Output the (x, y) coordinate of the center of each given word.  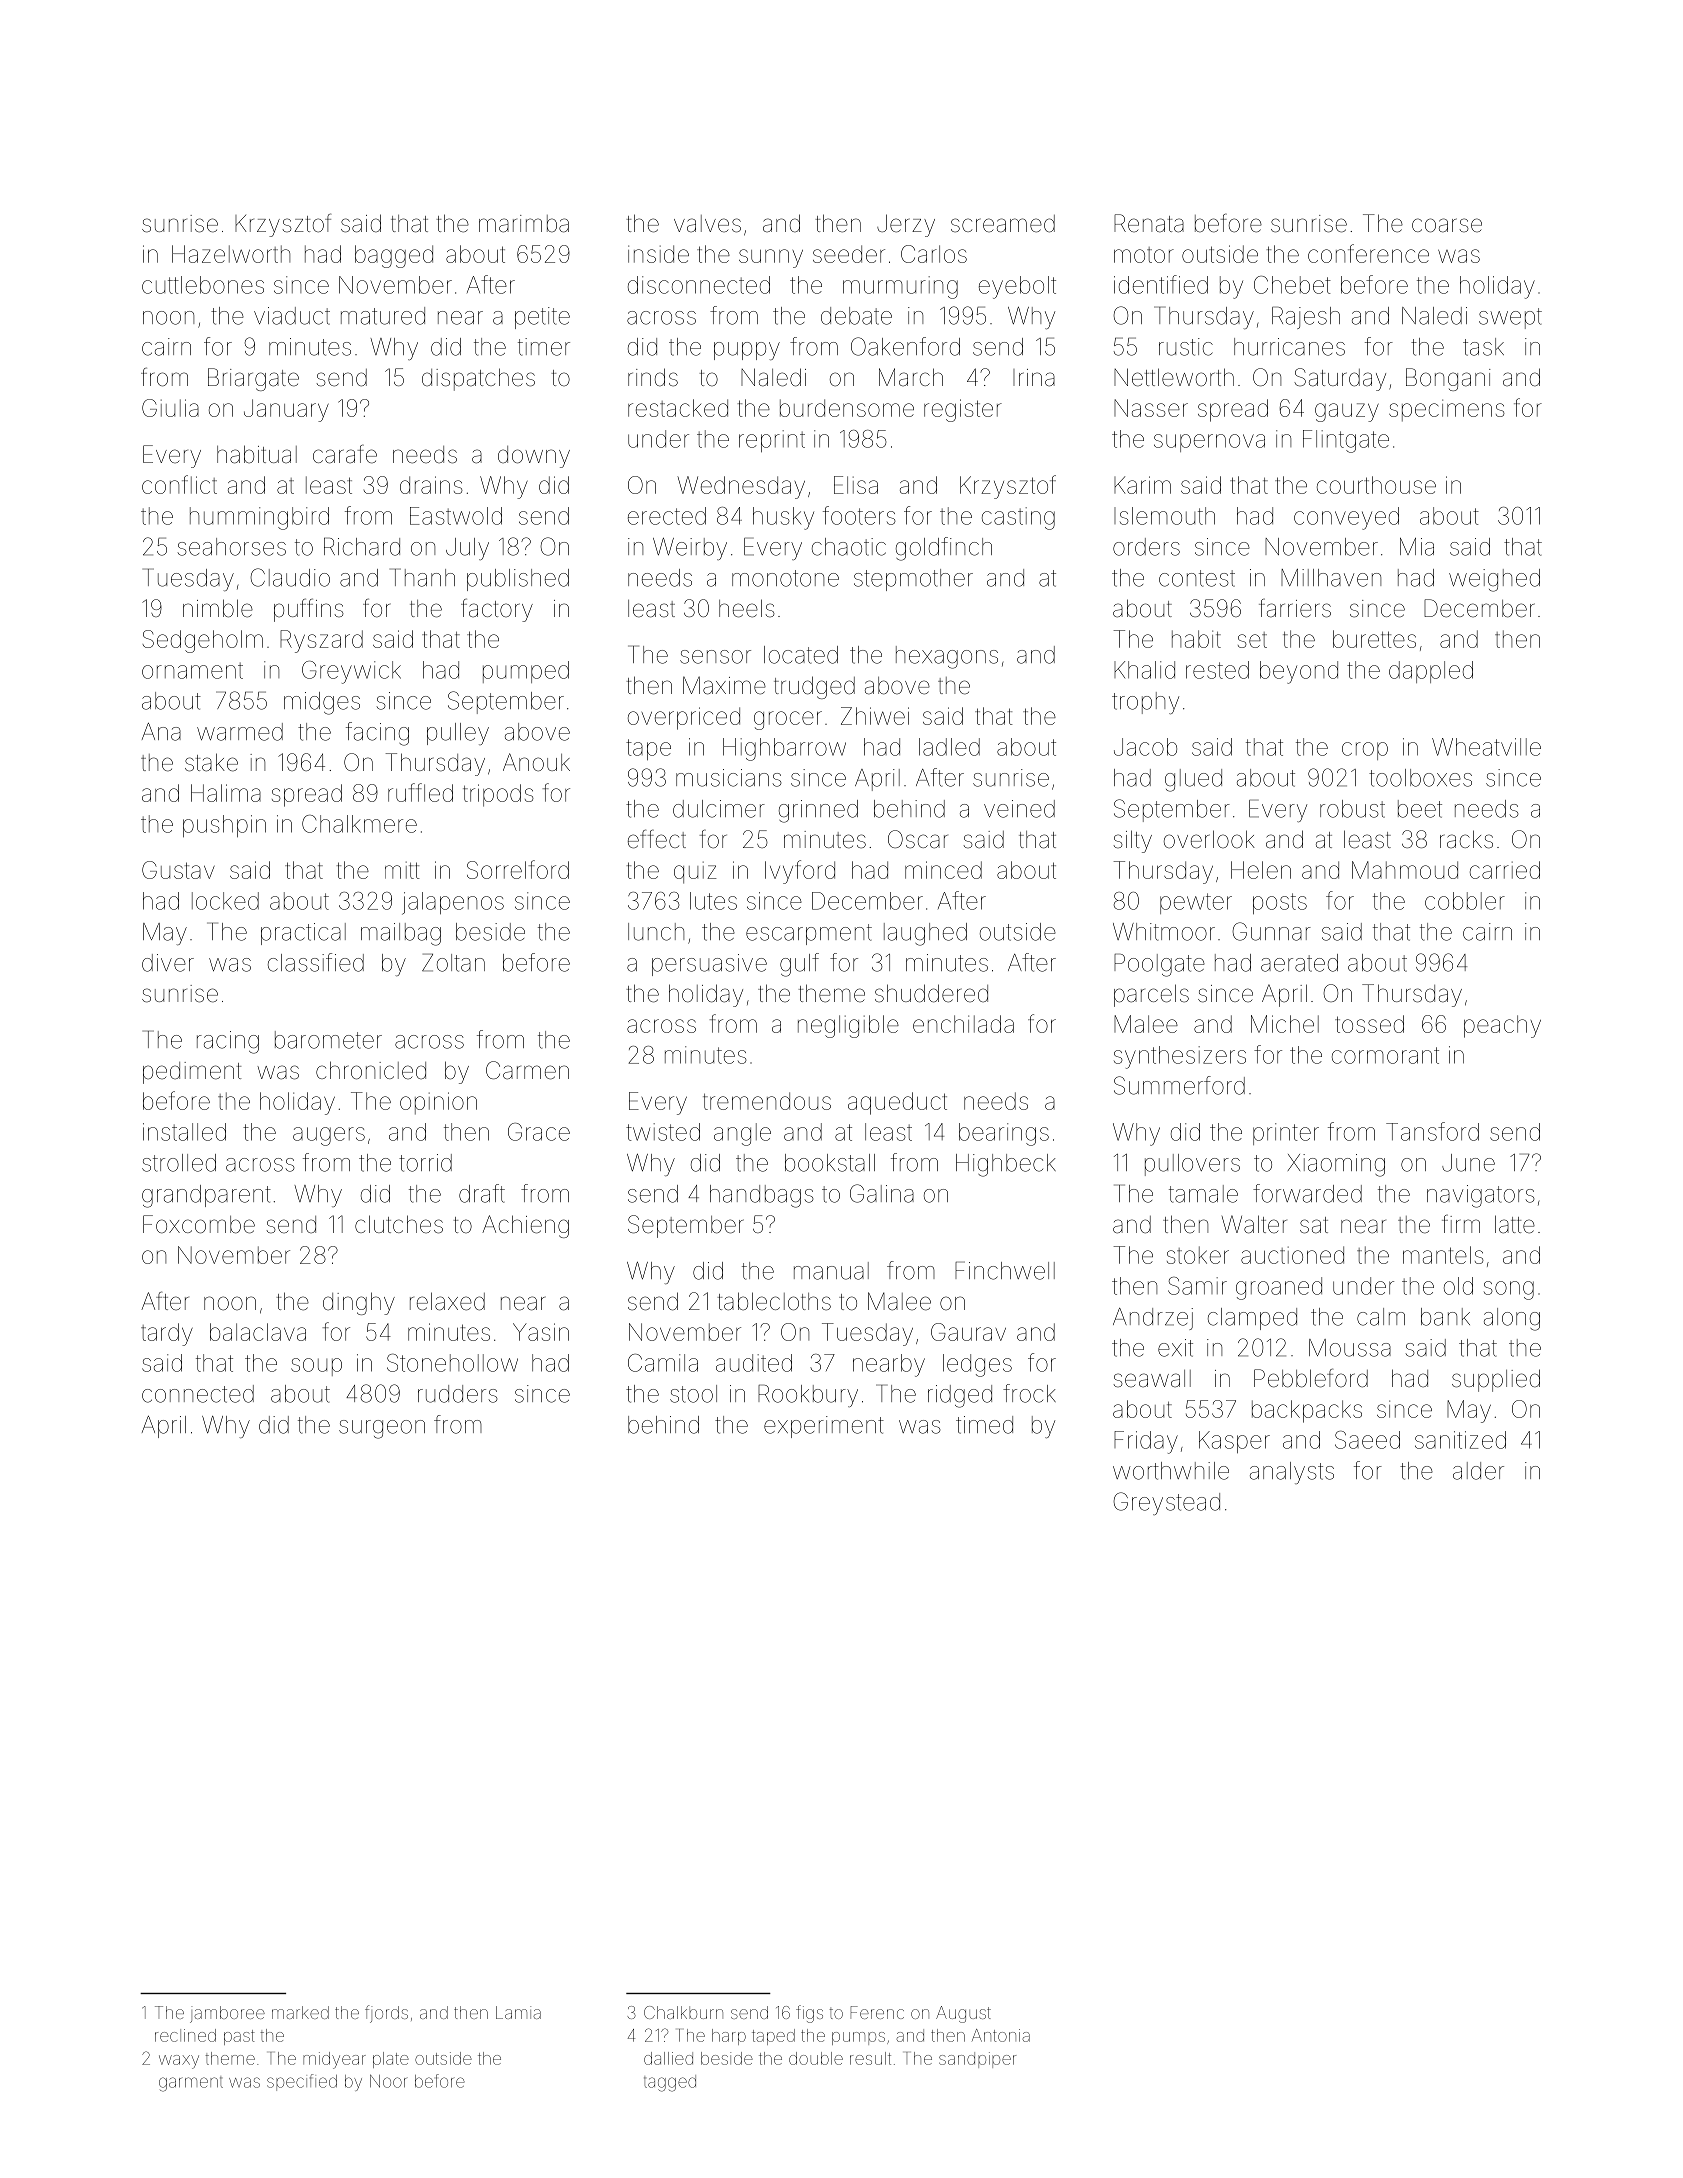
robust (1352, 809)
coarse (1447, 225)
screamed (1003, 224)
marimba (524, 224)
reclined (185, 2035)
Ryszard (321, 641)
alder (1478, 1471)
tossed (1369, 1024)
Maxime (724, 685)
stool (693, 1394)
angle (742, 1134)
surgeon (382, 1429)
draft (482, 1193)
